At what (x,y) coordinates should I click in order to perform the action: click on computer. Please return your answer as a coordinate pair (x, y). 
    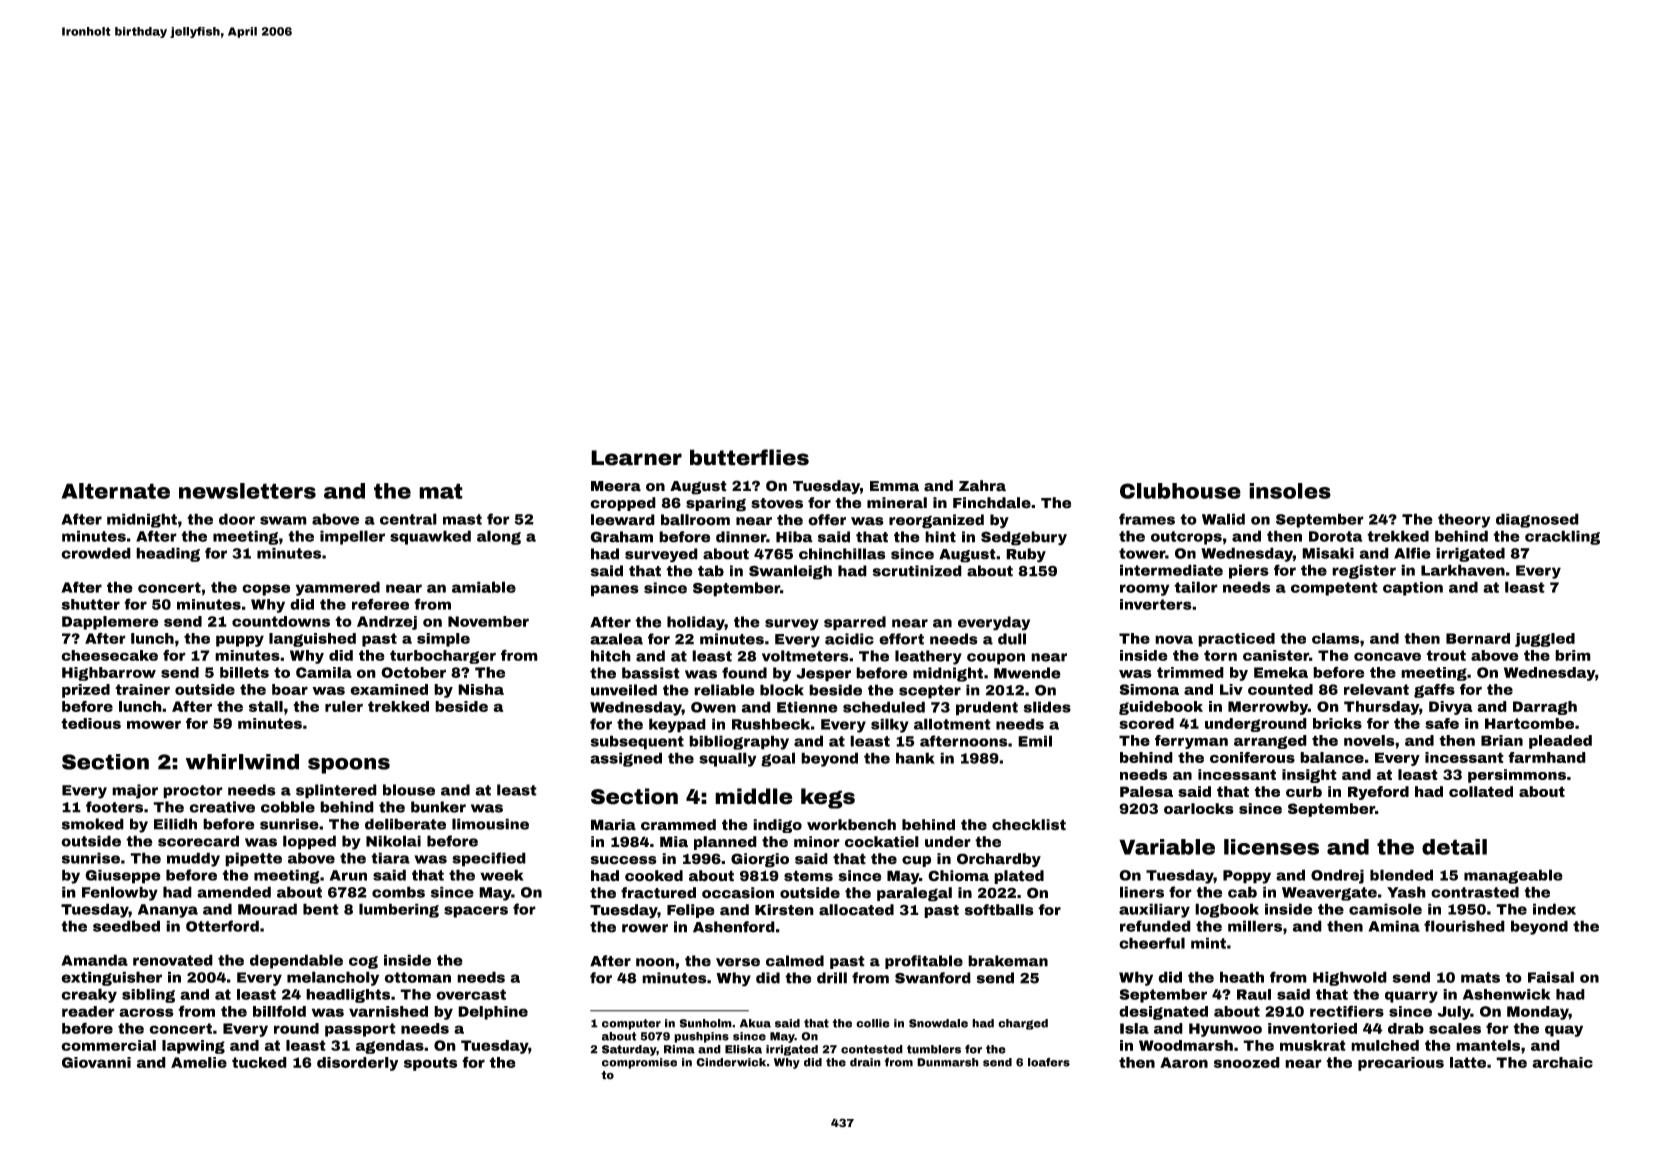
    Looking at the image, I should click on (631, 1024).
